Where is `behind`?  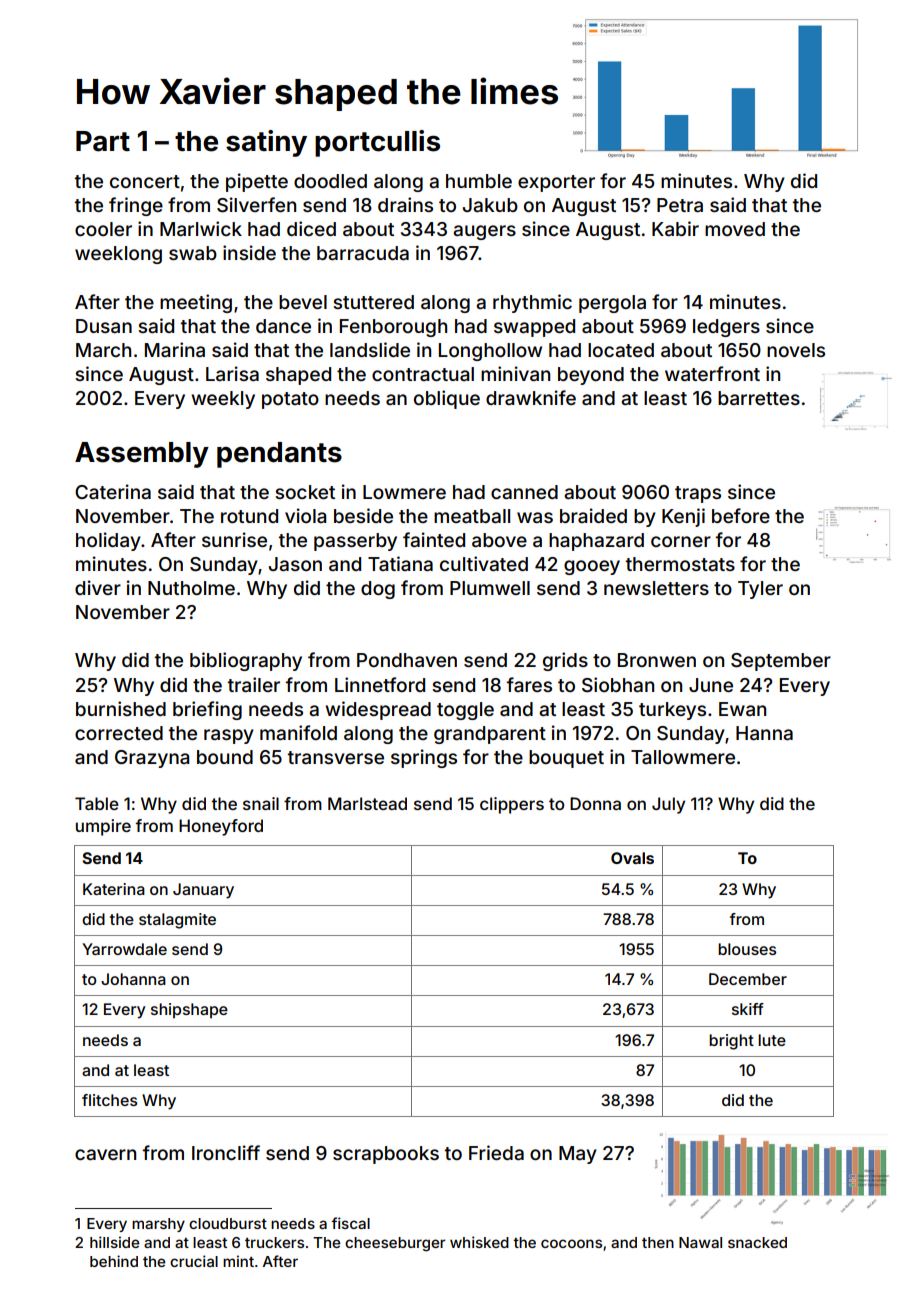 behind is located at coordinates (114, 1261).
